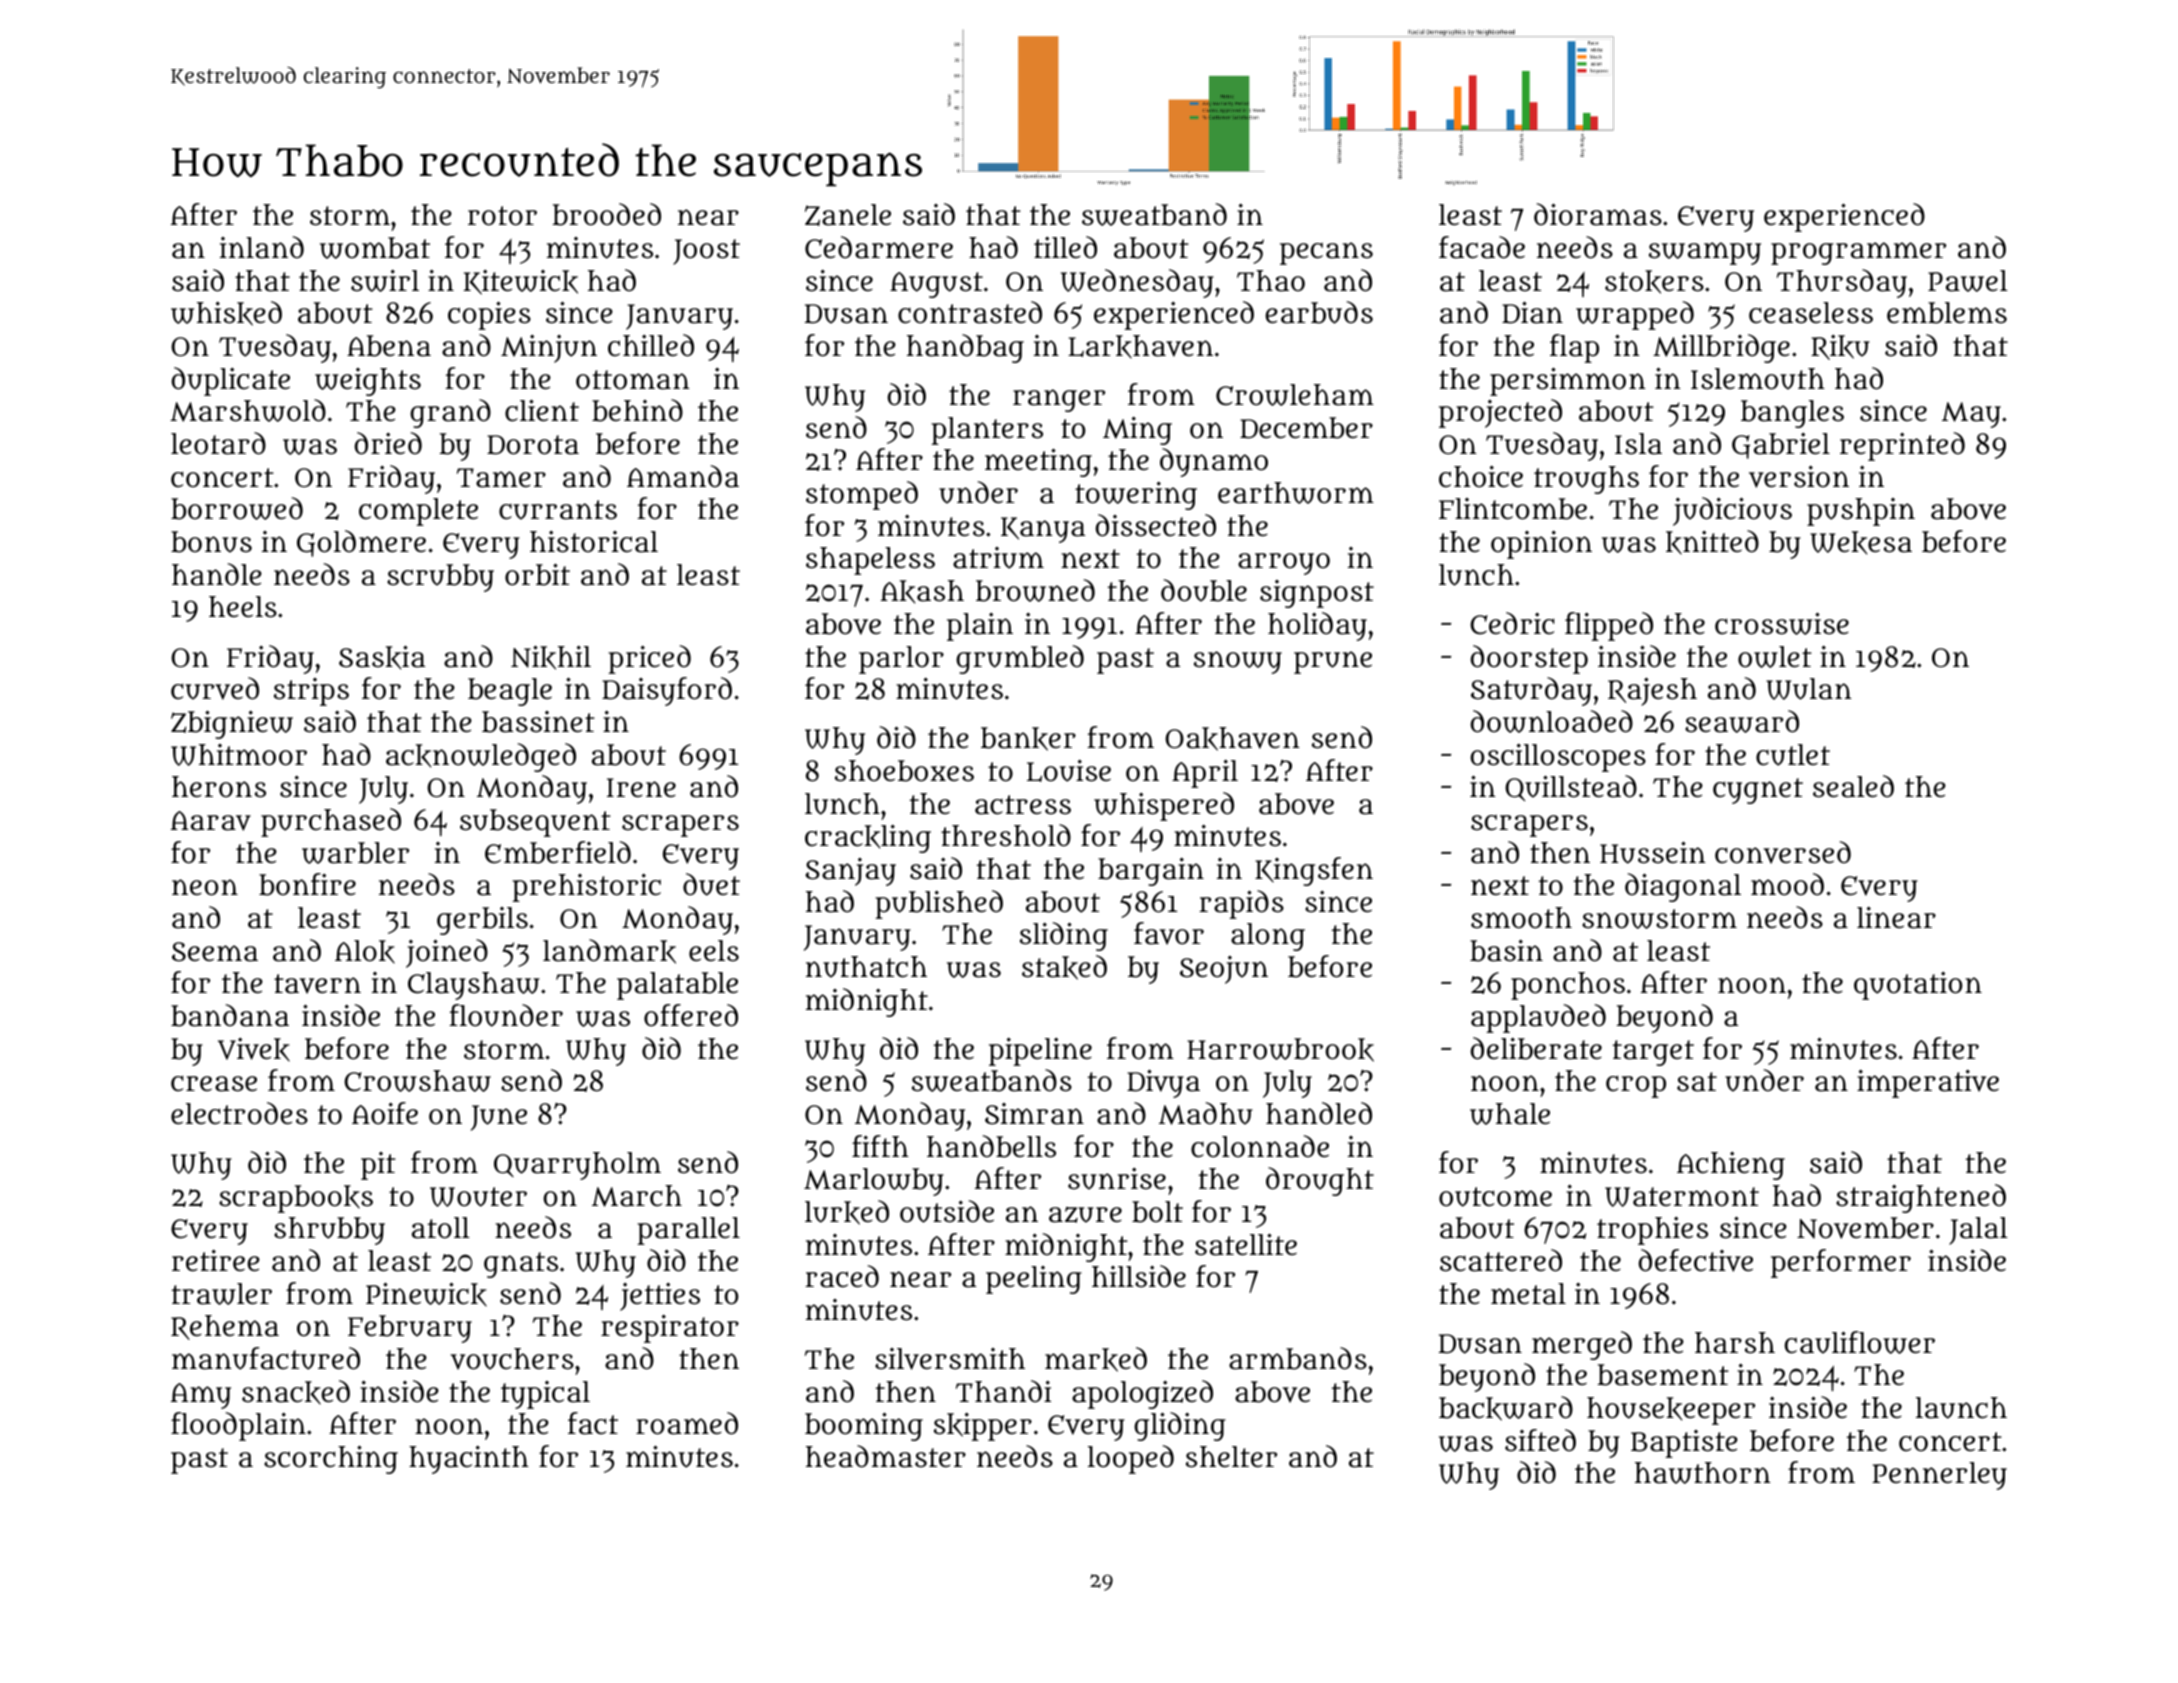 The width and height of the screenshot is (2178, 1683). I want to click on Pennerley, so click(1939, 1476).
